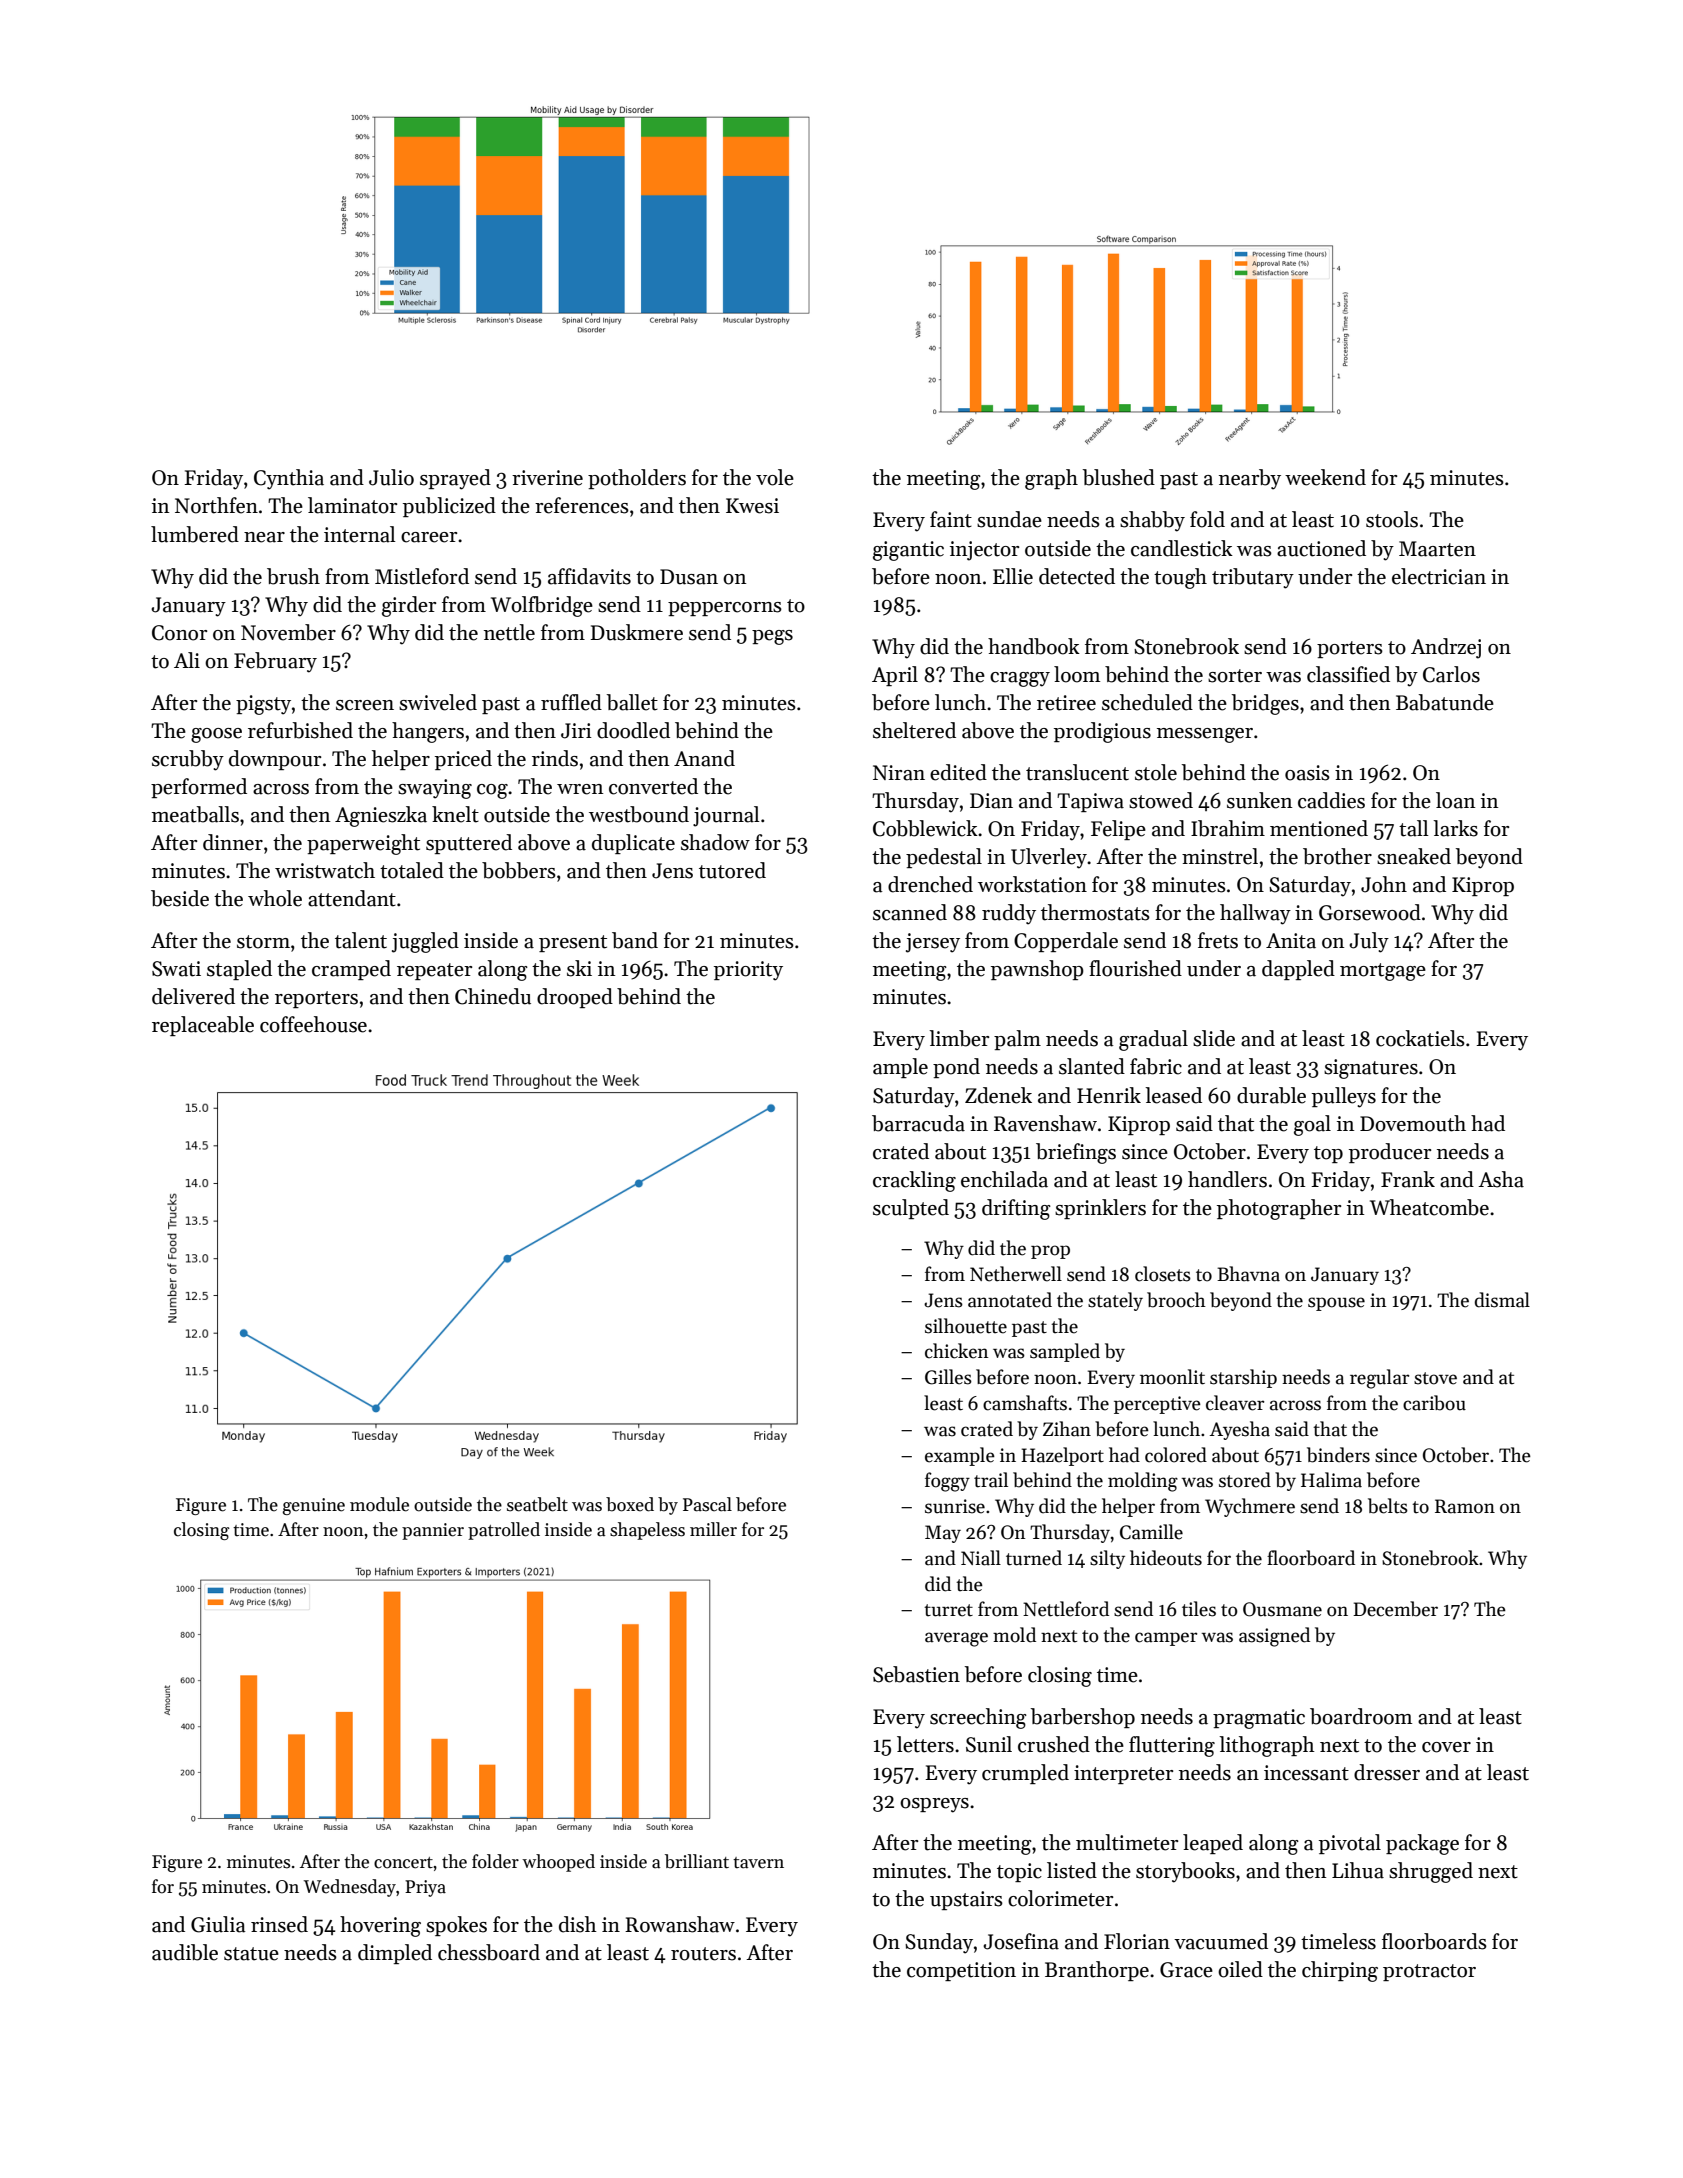  I want to click on stools, so click(1392, 519).
